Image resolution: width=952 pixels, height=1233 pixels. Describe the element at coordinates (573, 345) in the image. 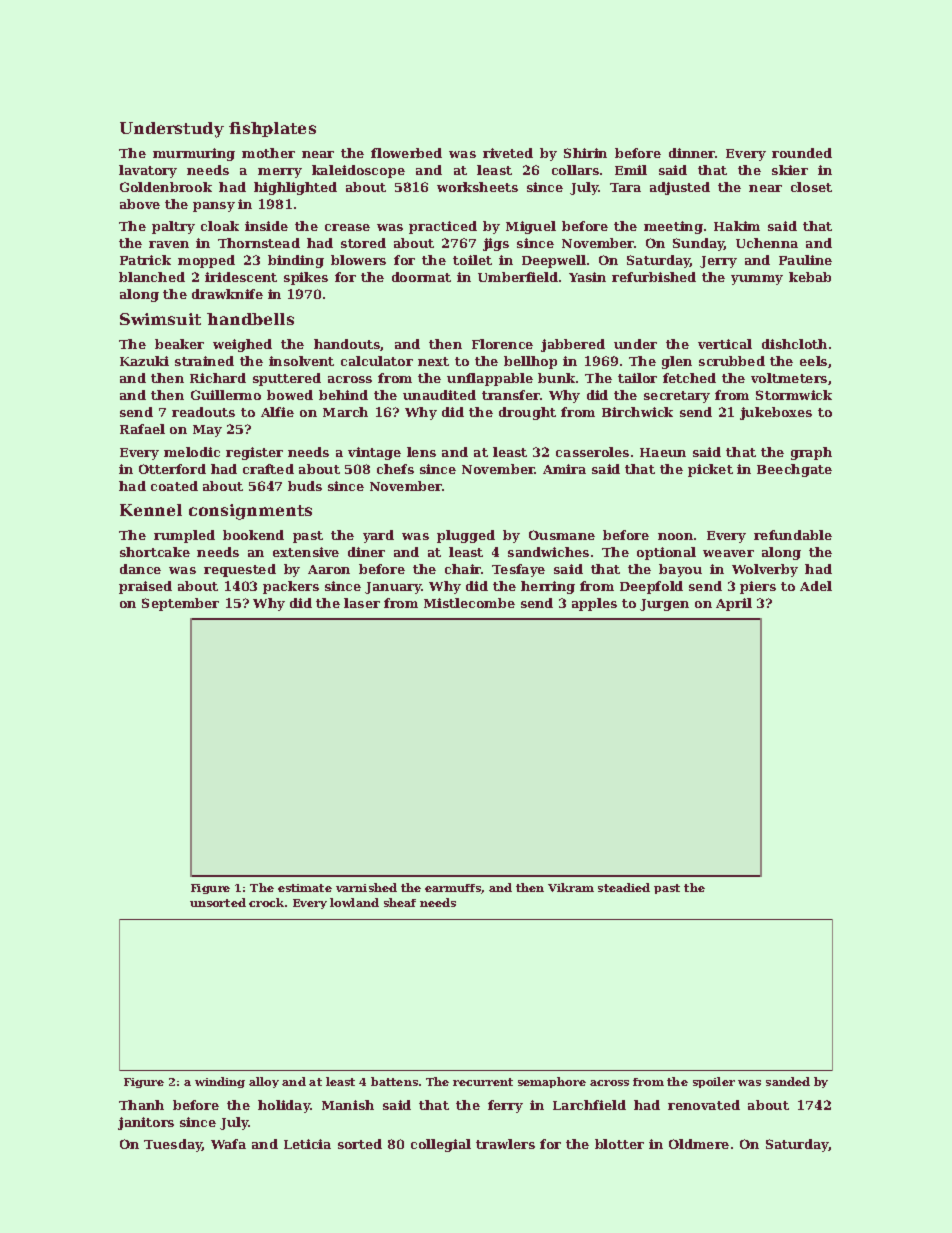

I see `jabbered` at that location.
